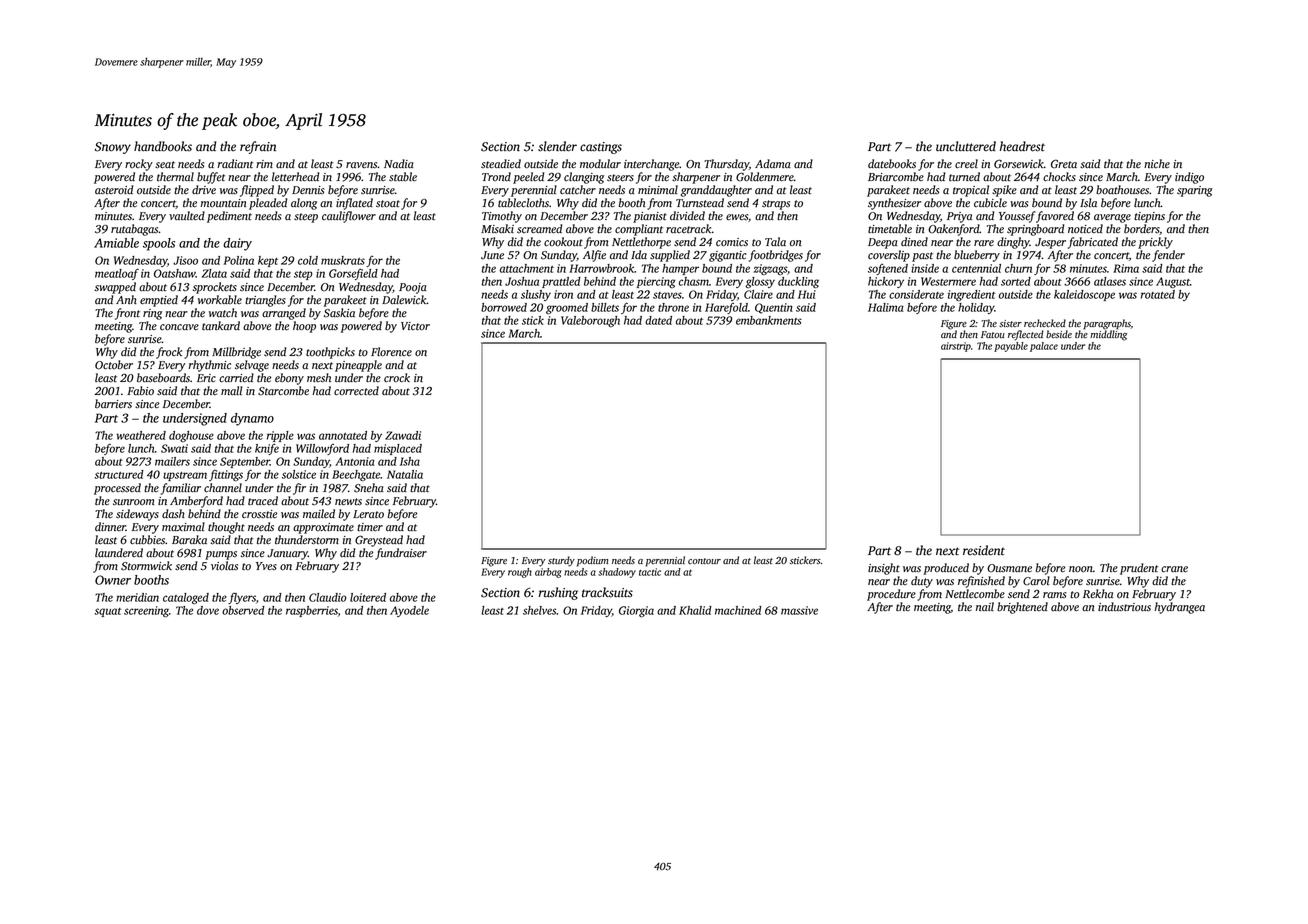 This image has width=1308, height=924. I want to click on headrest, so click(1022, 146).
